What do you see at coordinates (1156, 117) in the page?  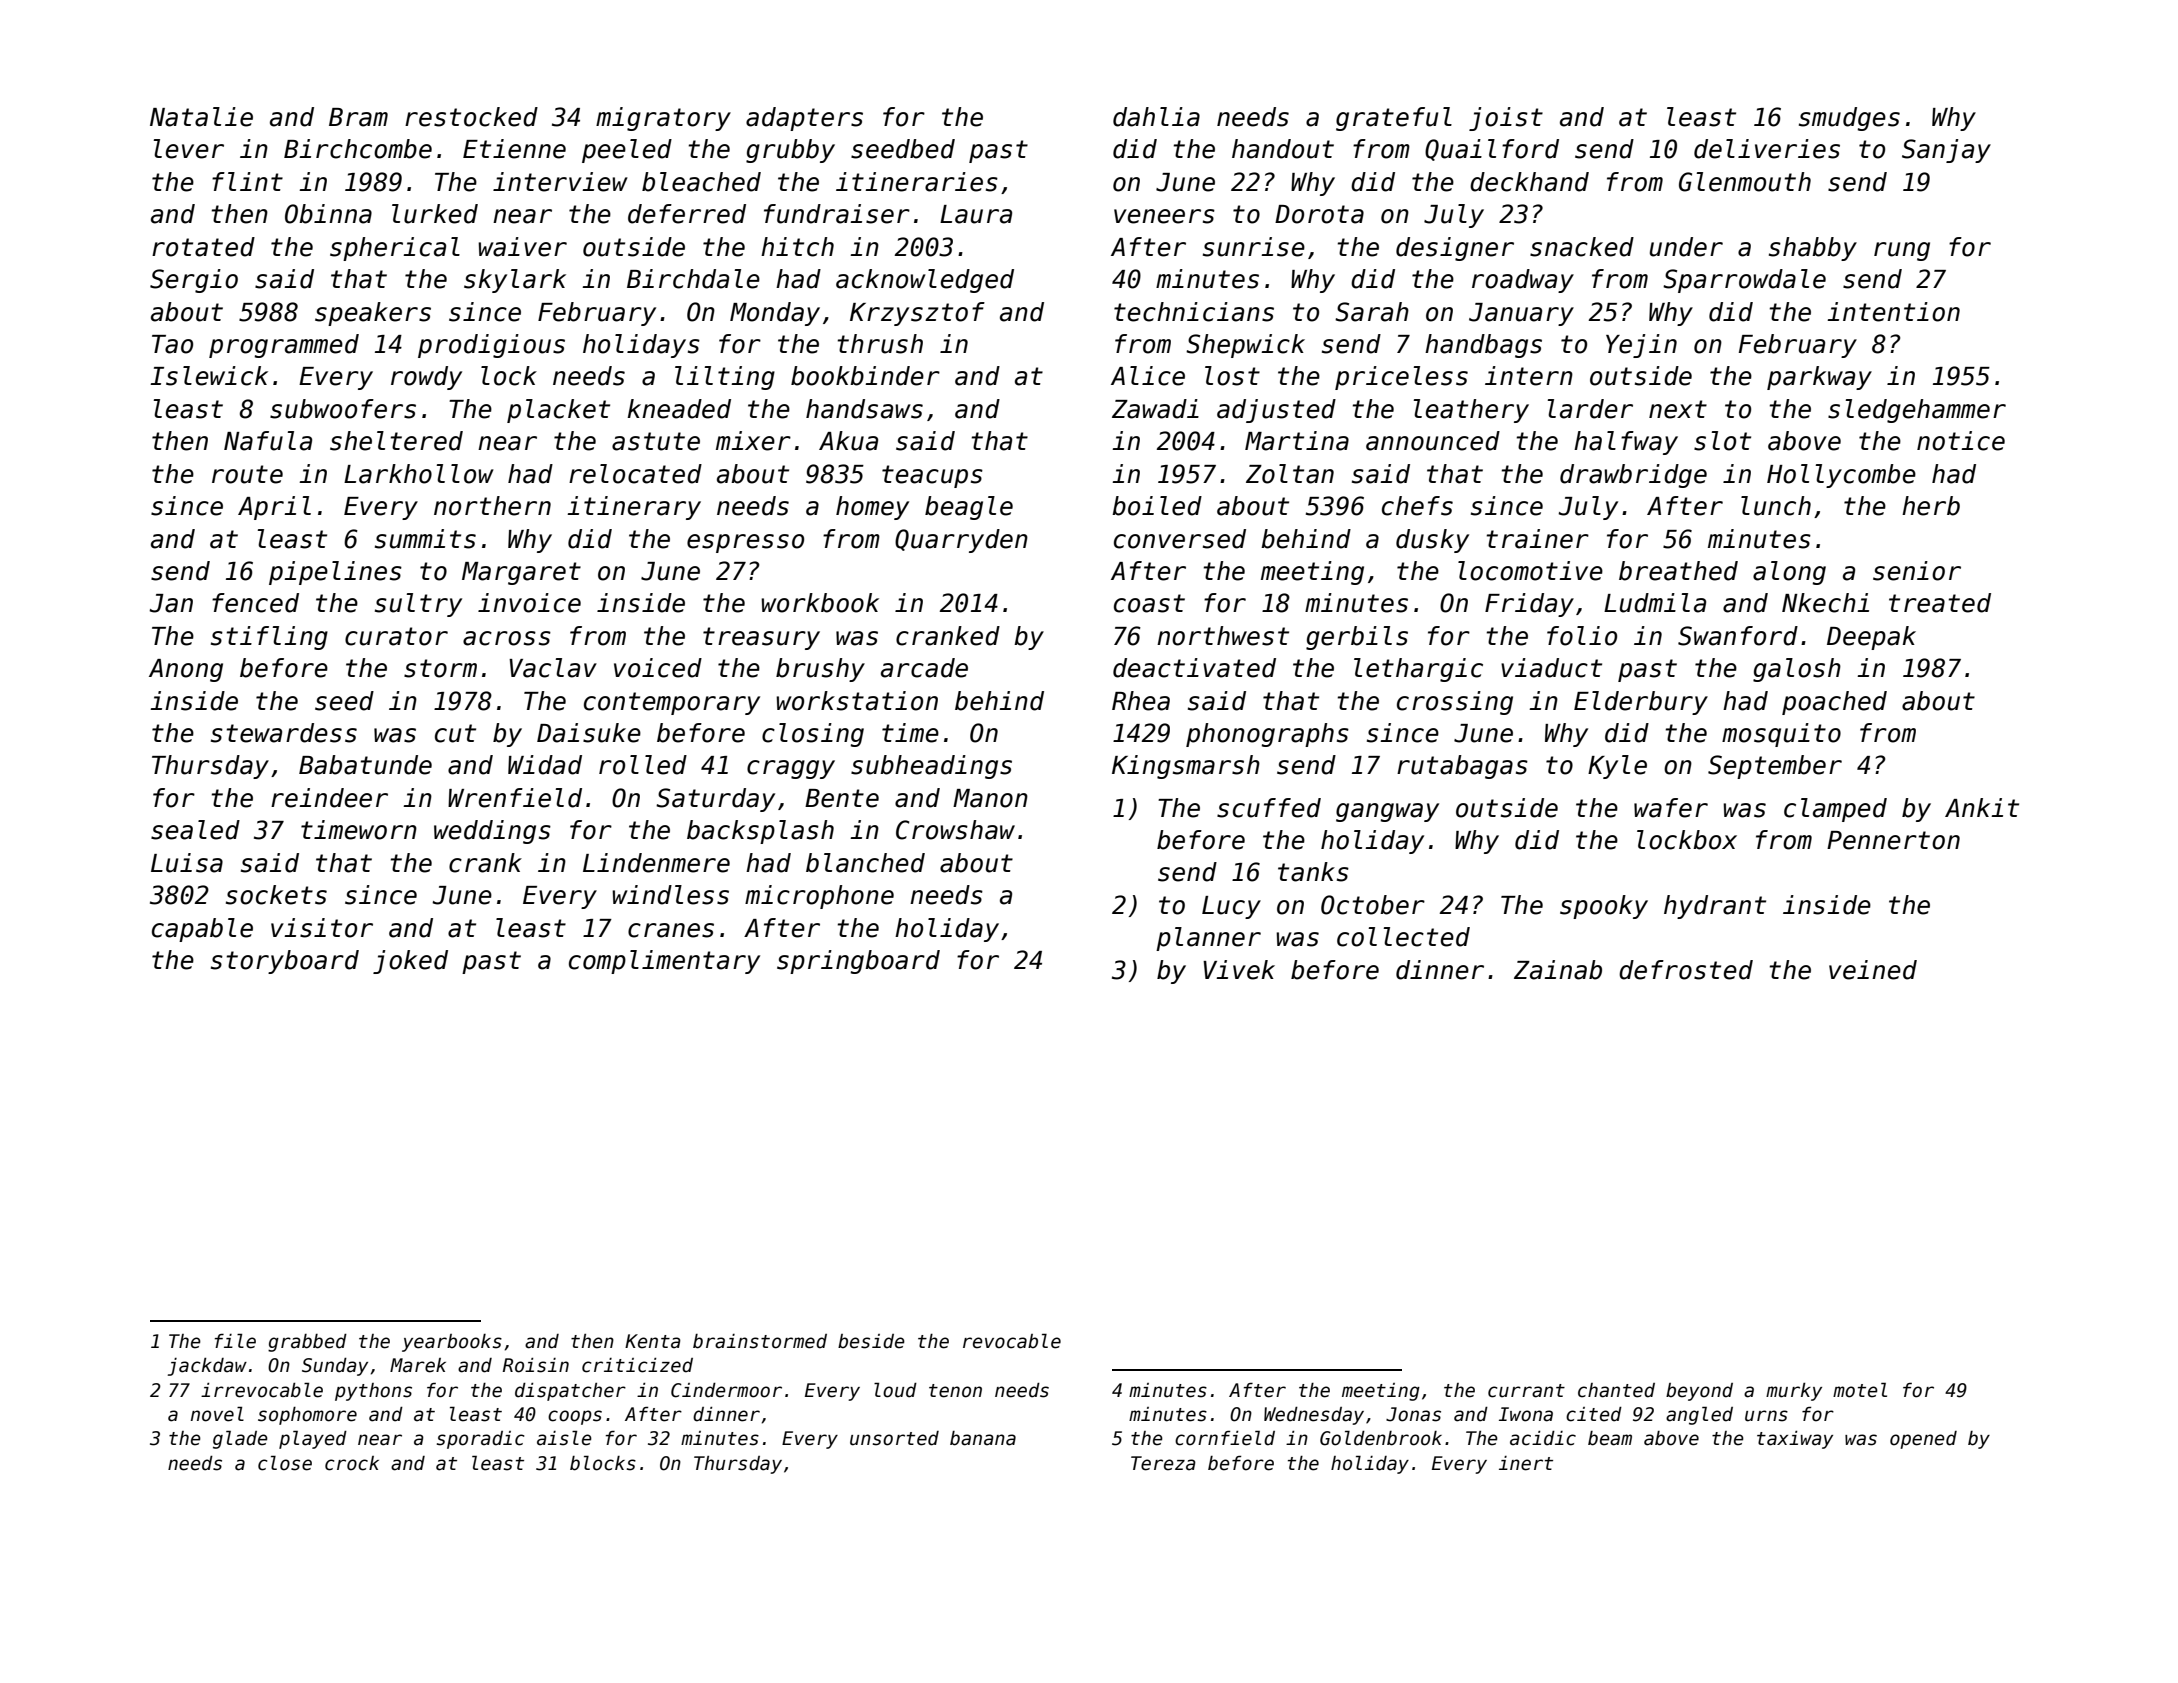 I see `dahlia` at bounding box center [1156, 117].
